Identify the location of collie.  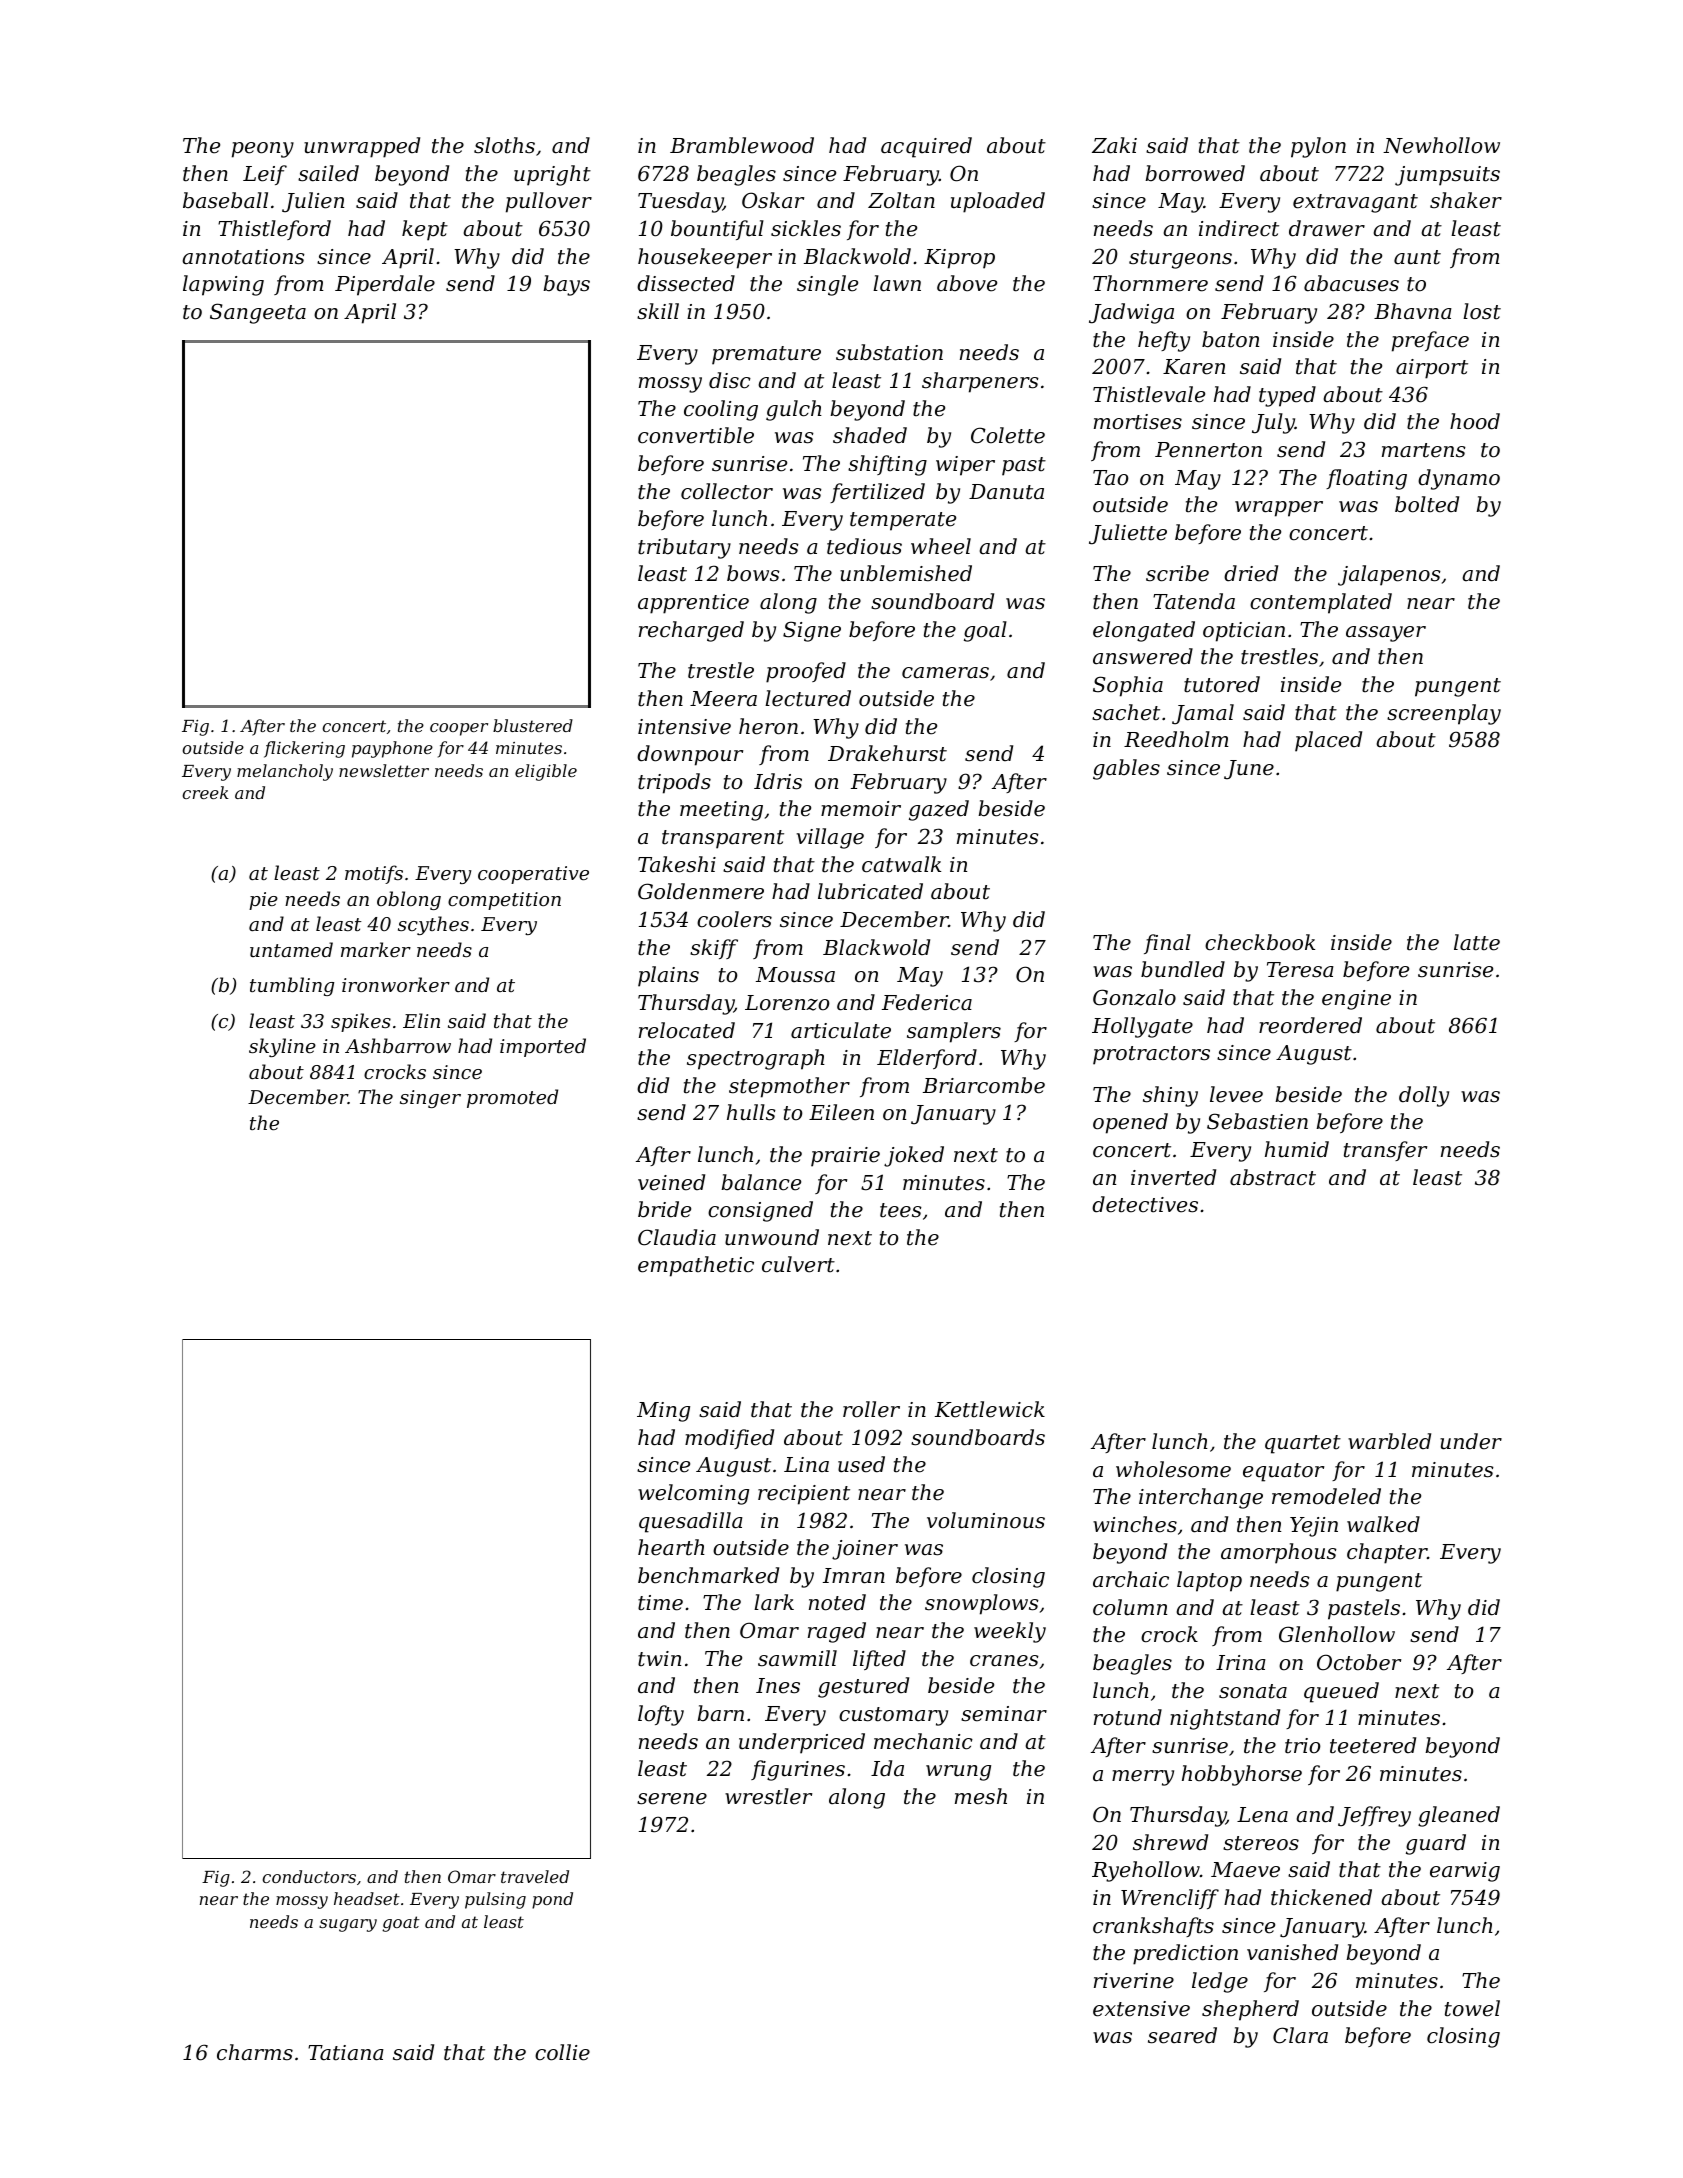
(562, 2052).
